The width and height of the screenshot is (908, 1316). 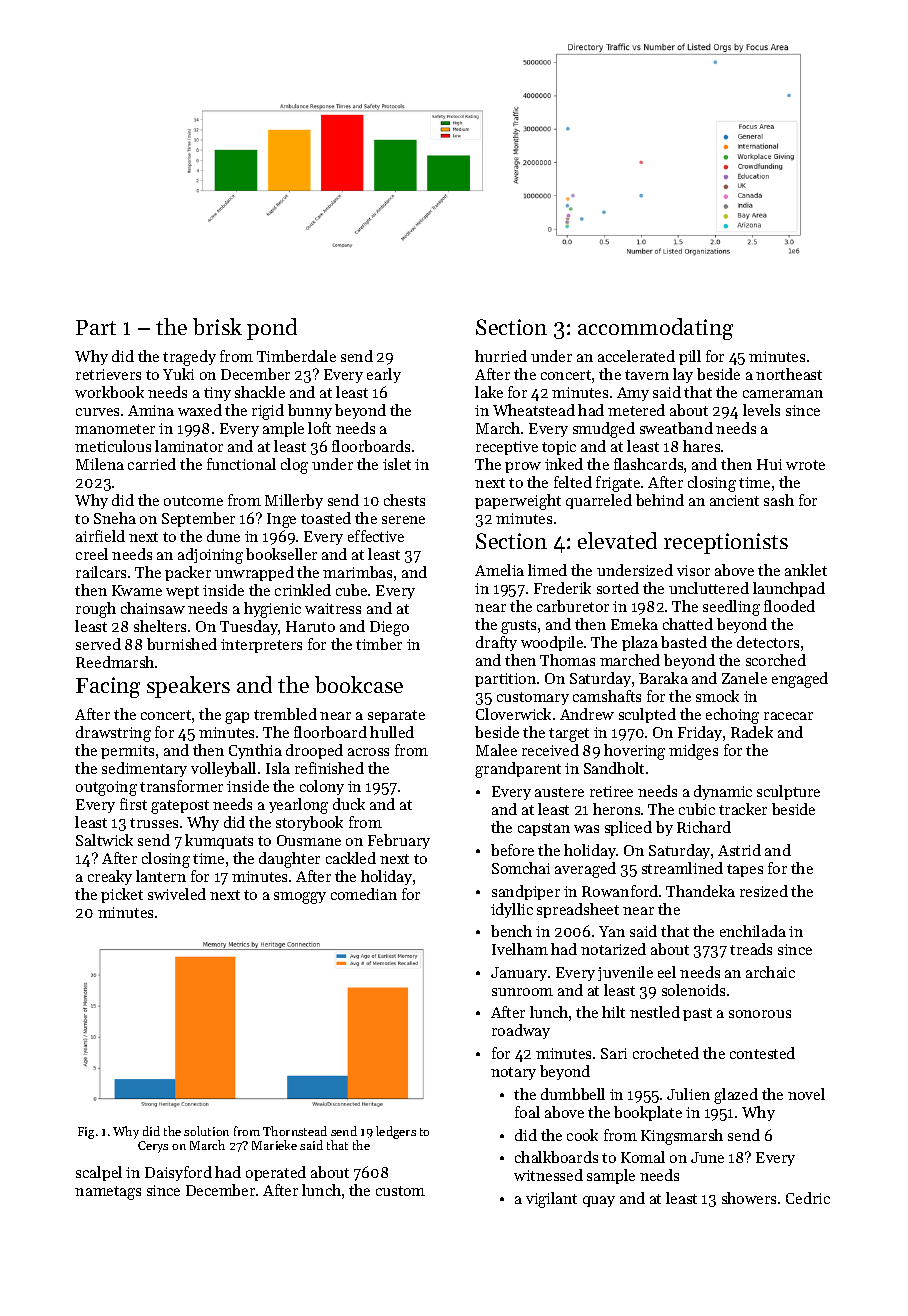 I want to click on drafty, so click(x=496, y=643).
